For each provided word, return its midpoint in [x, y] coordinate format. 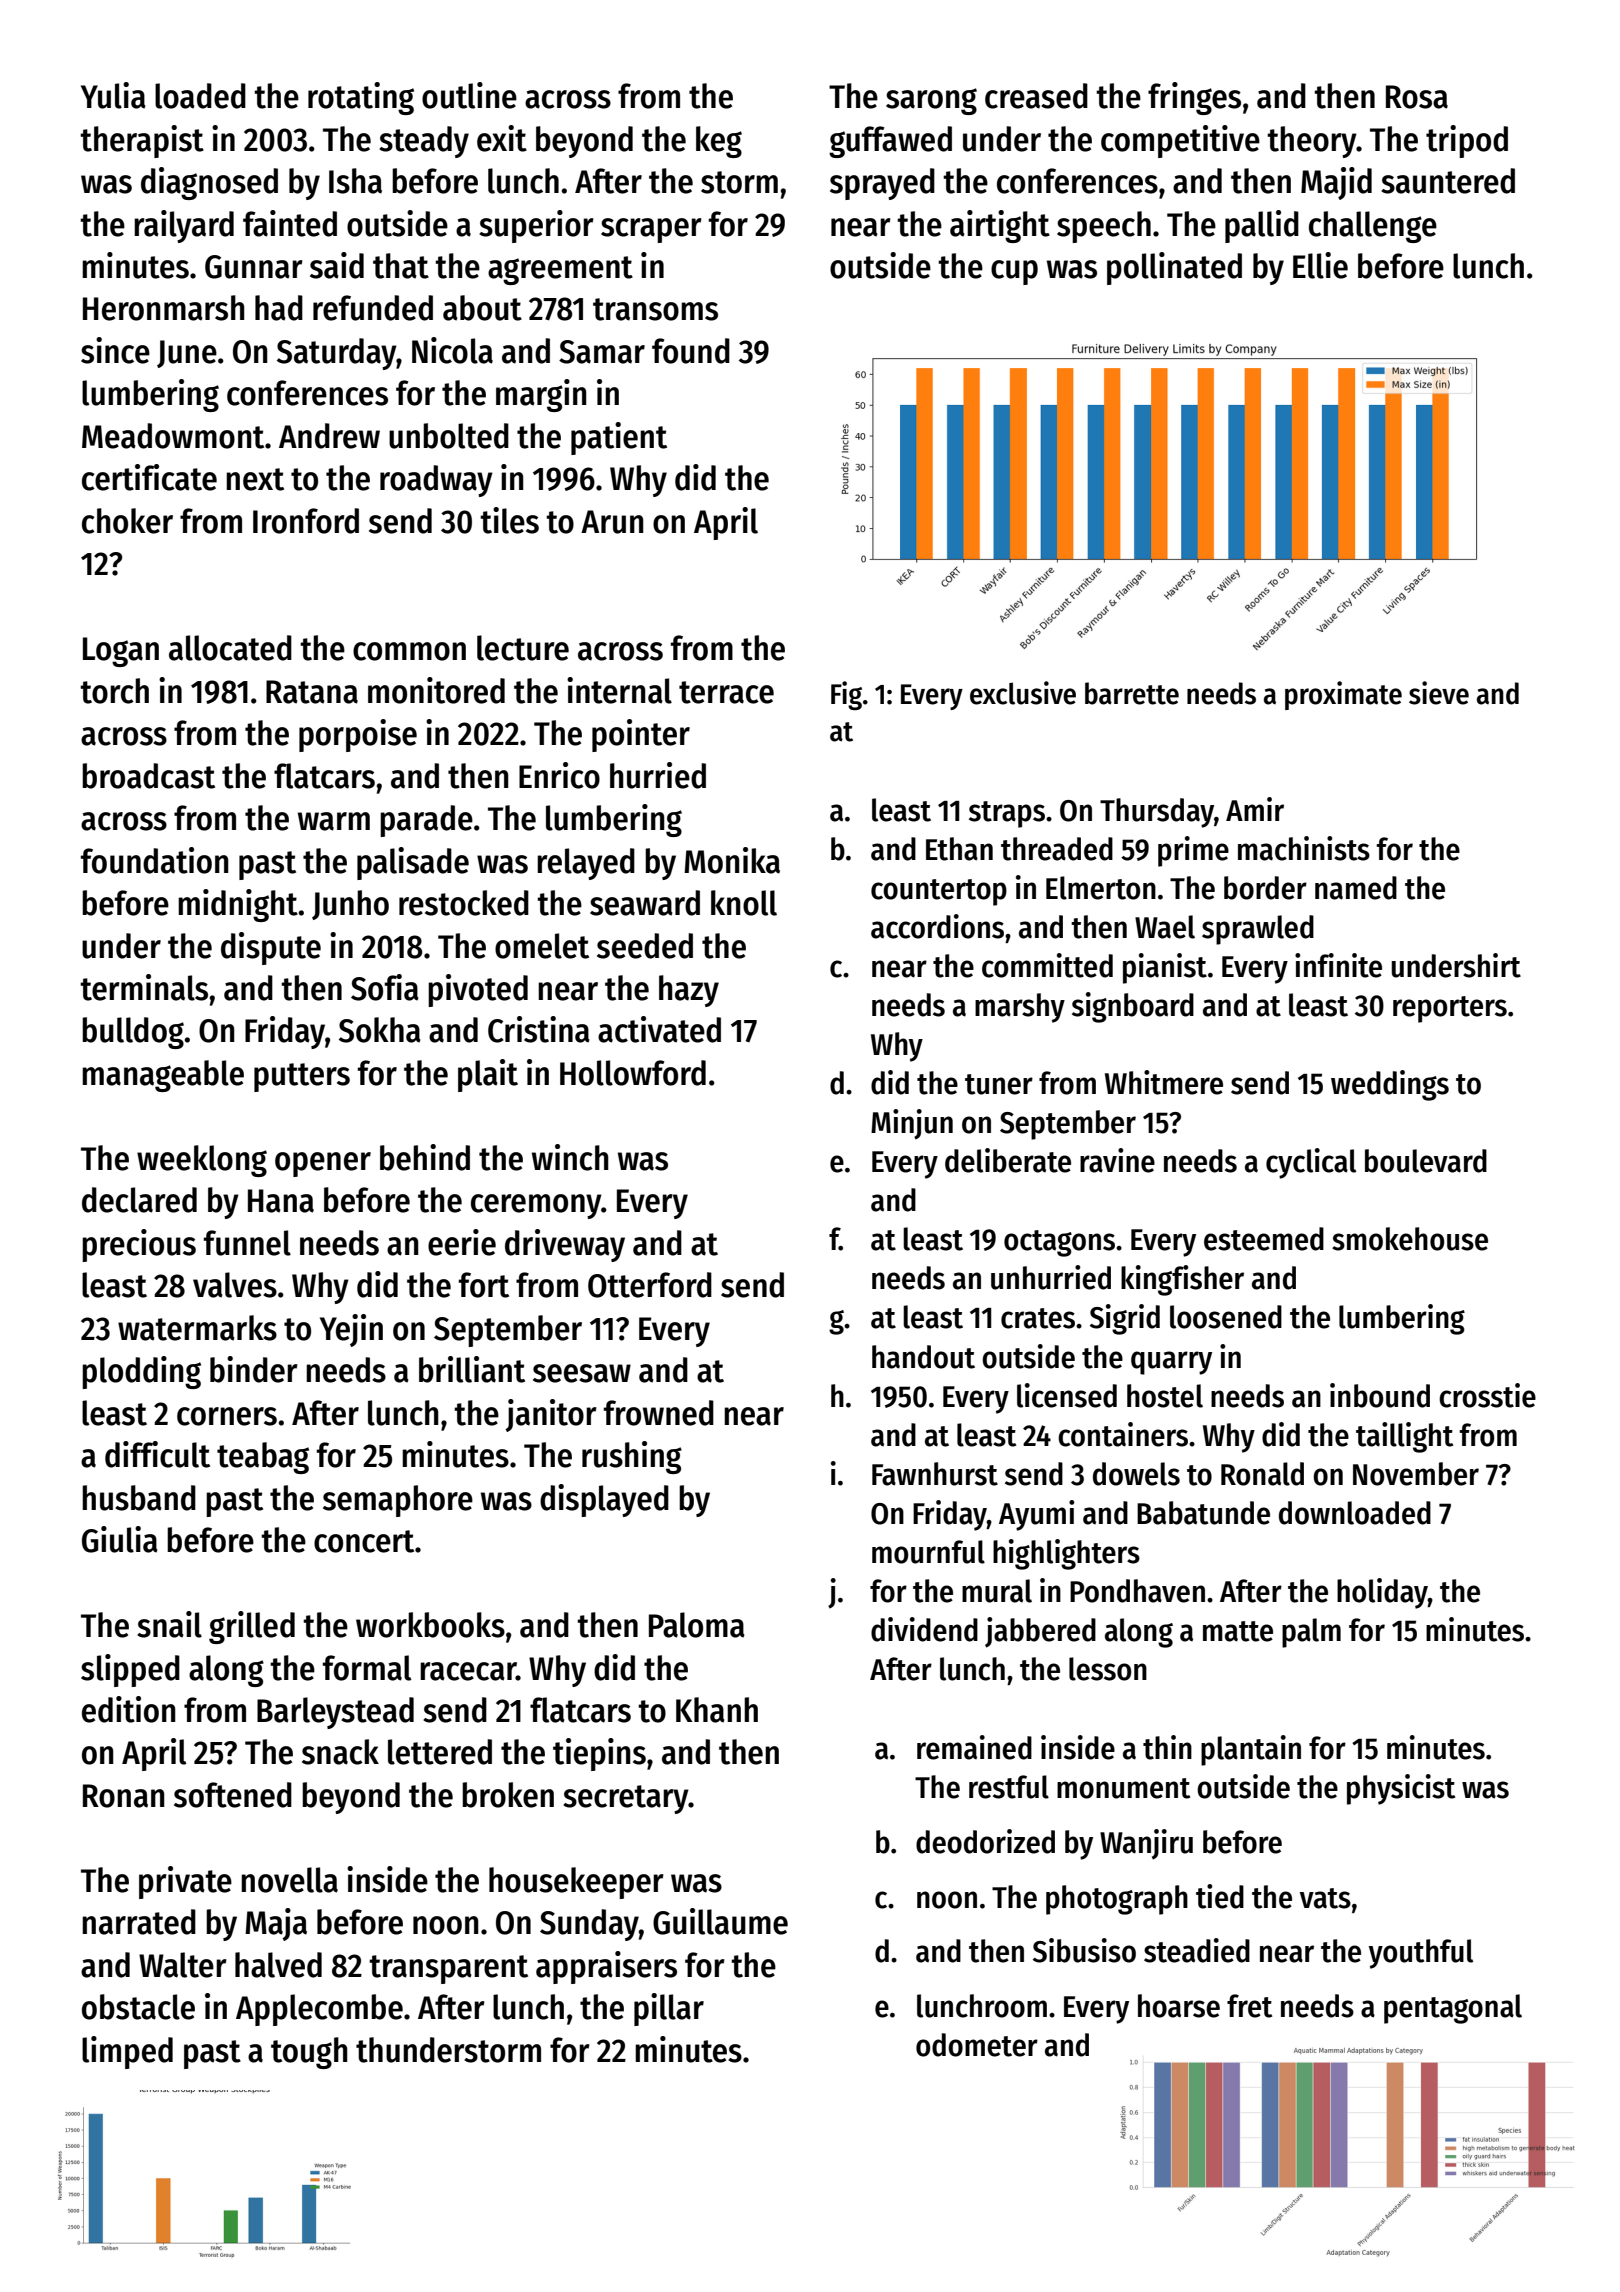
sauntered [1448, 181]
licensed [1067, 1395]
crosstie [1487, 1395]
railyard [184, 226]
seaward [645, 903]
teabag [263, 1458]
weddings [1390, 1085]
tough [309, 2053]
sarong [931, 101]
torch [114, 691]
